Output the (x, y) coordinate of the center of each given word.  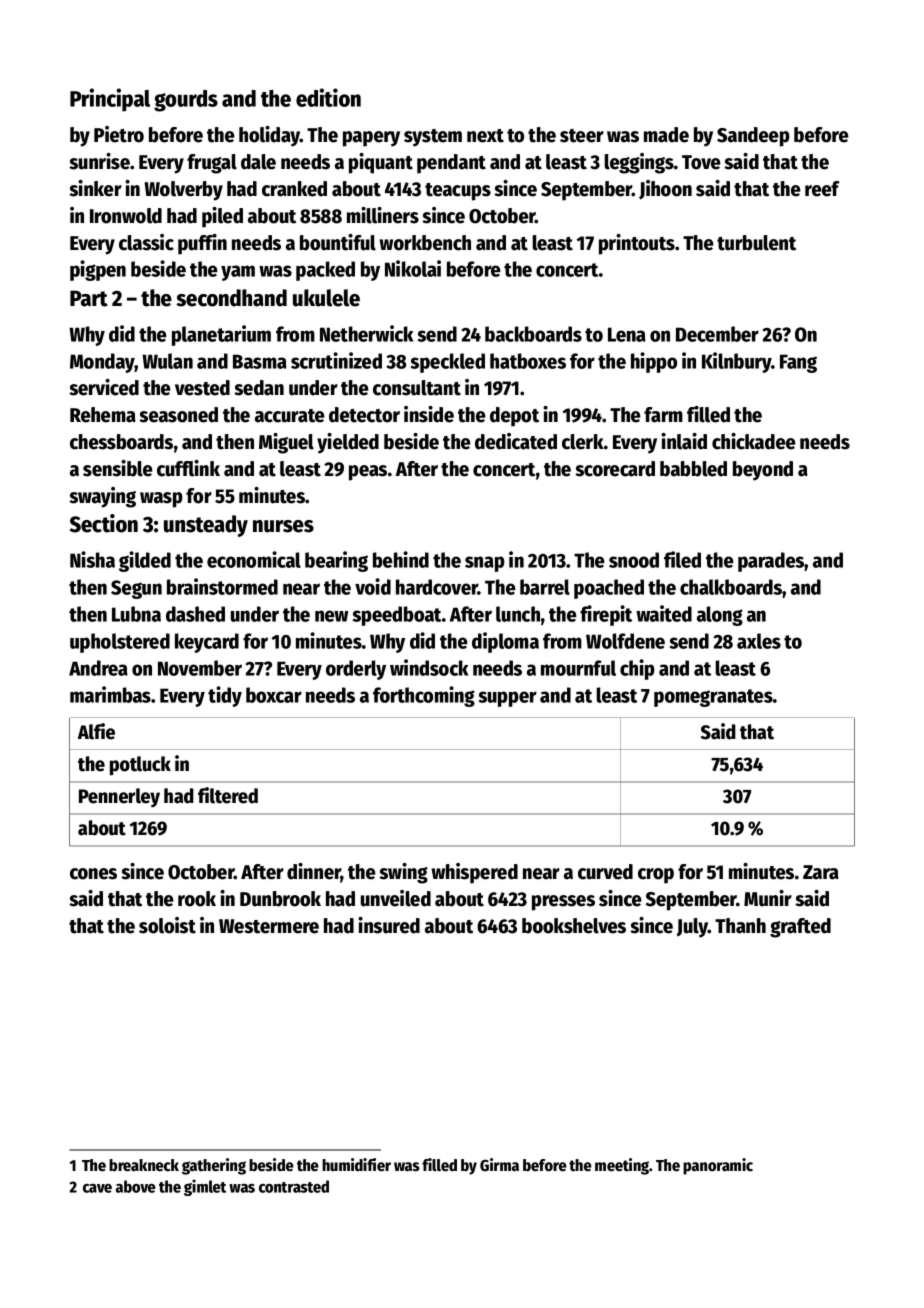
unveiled (396, 898)
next (485, 136)
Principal (110, 100)
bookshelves (574, 926)
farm (663, 415)
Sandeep (753, 137)
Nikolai (413, 268)
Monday (102, 363)
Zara (821, 872)
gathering (214, 1166)
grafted (800, 928)
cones (93, 874)
